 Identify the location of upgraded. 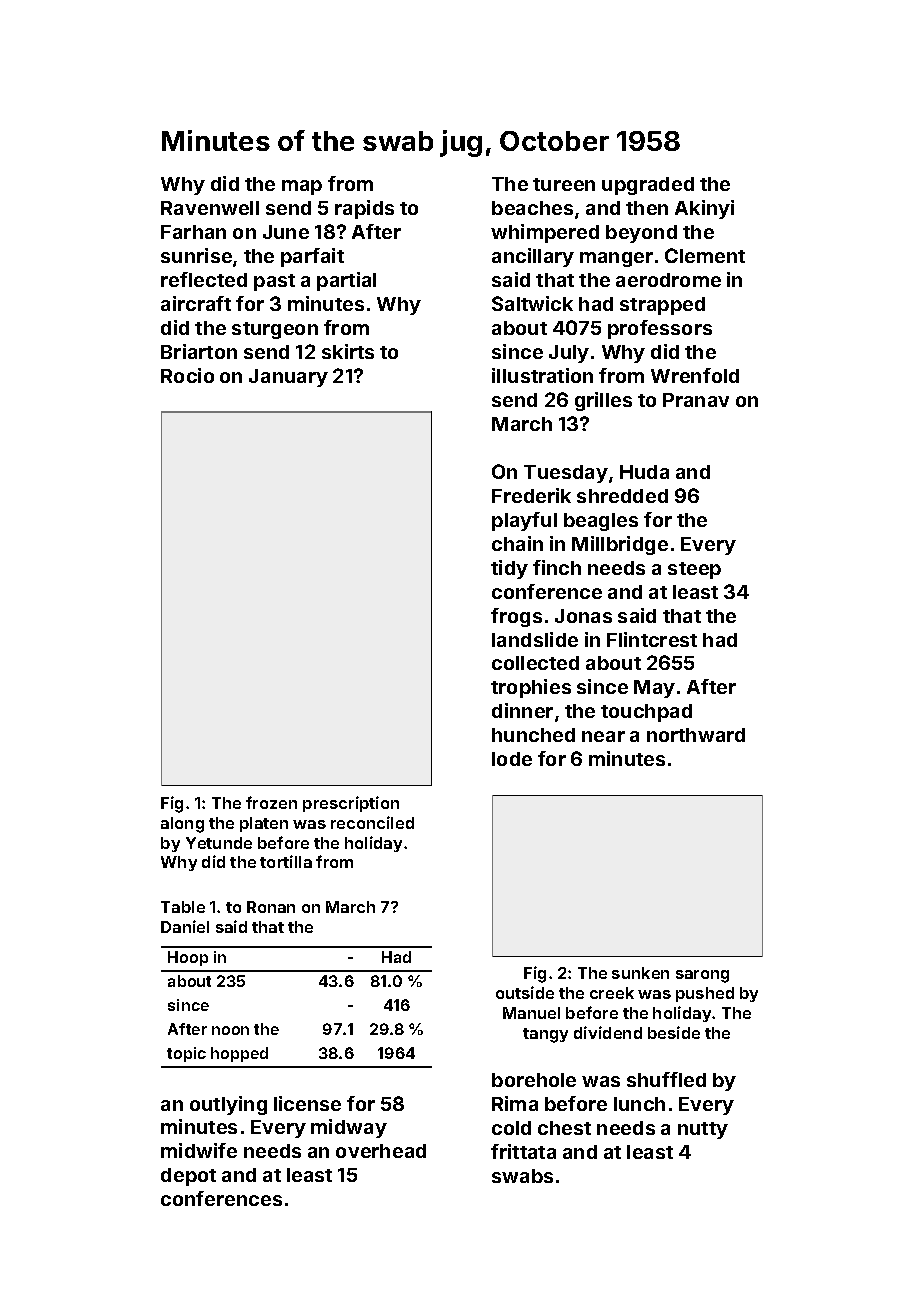
(648, 186).
